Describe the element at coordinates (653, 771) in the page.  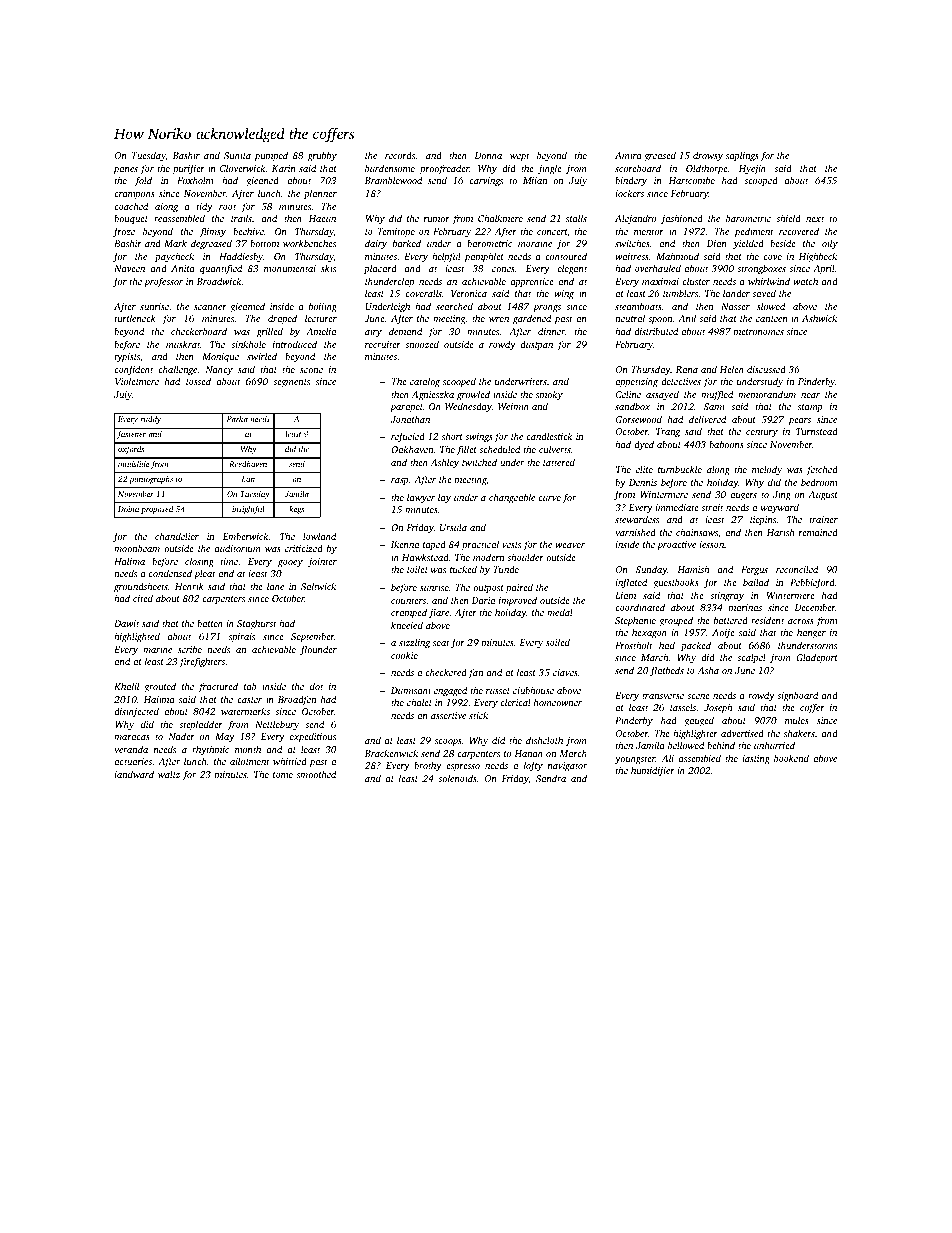
I see `humidifier` at that location.
